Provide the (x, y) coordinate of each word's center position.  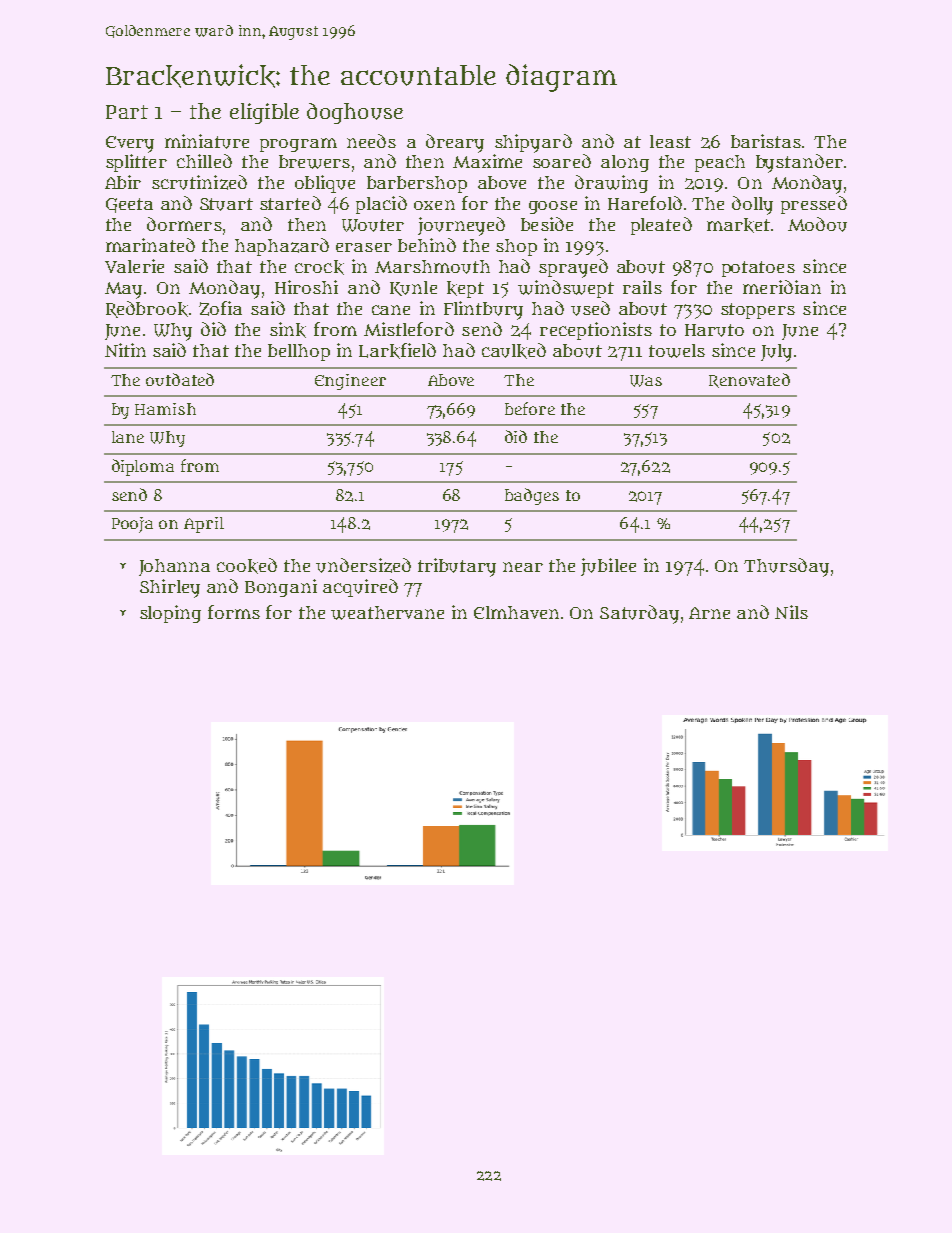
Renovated (749, 380)
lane (128, 437)
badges (532, 496)
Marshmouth (432, 267)
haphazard (282, 247)
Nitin (125, 350)
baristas (766, 141)
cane (391, 310)
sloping (170, 614)
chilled (204, 161)
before (530, 408)
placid (381, 205)
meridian (782, 287)
